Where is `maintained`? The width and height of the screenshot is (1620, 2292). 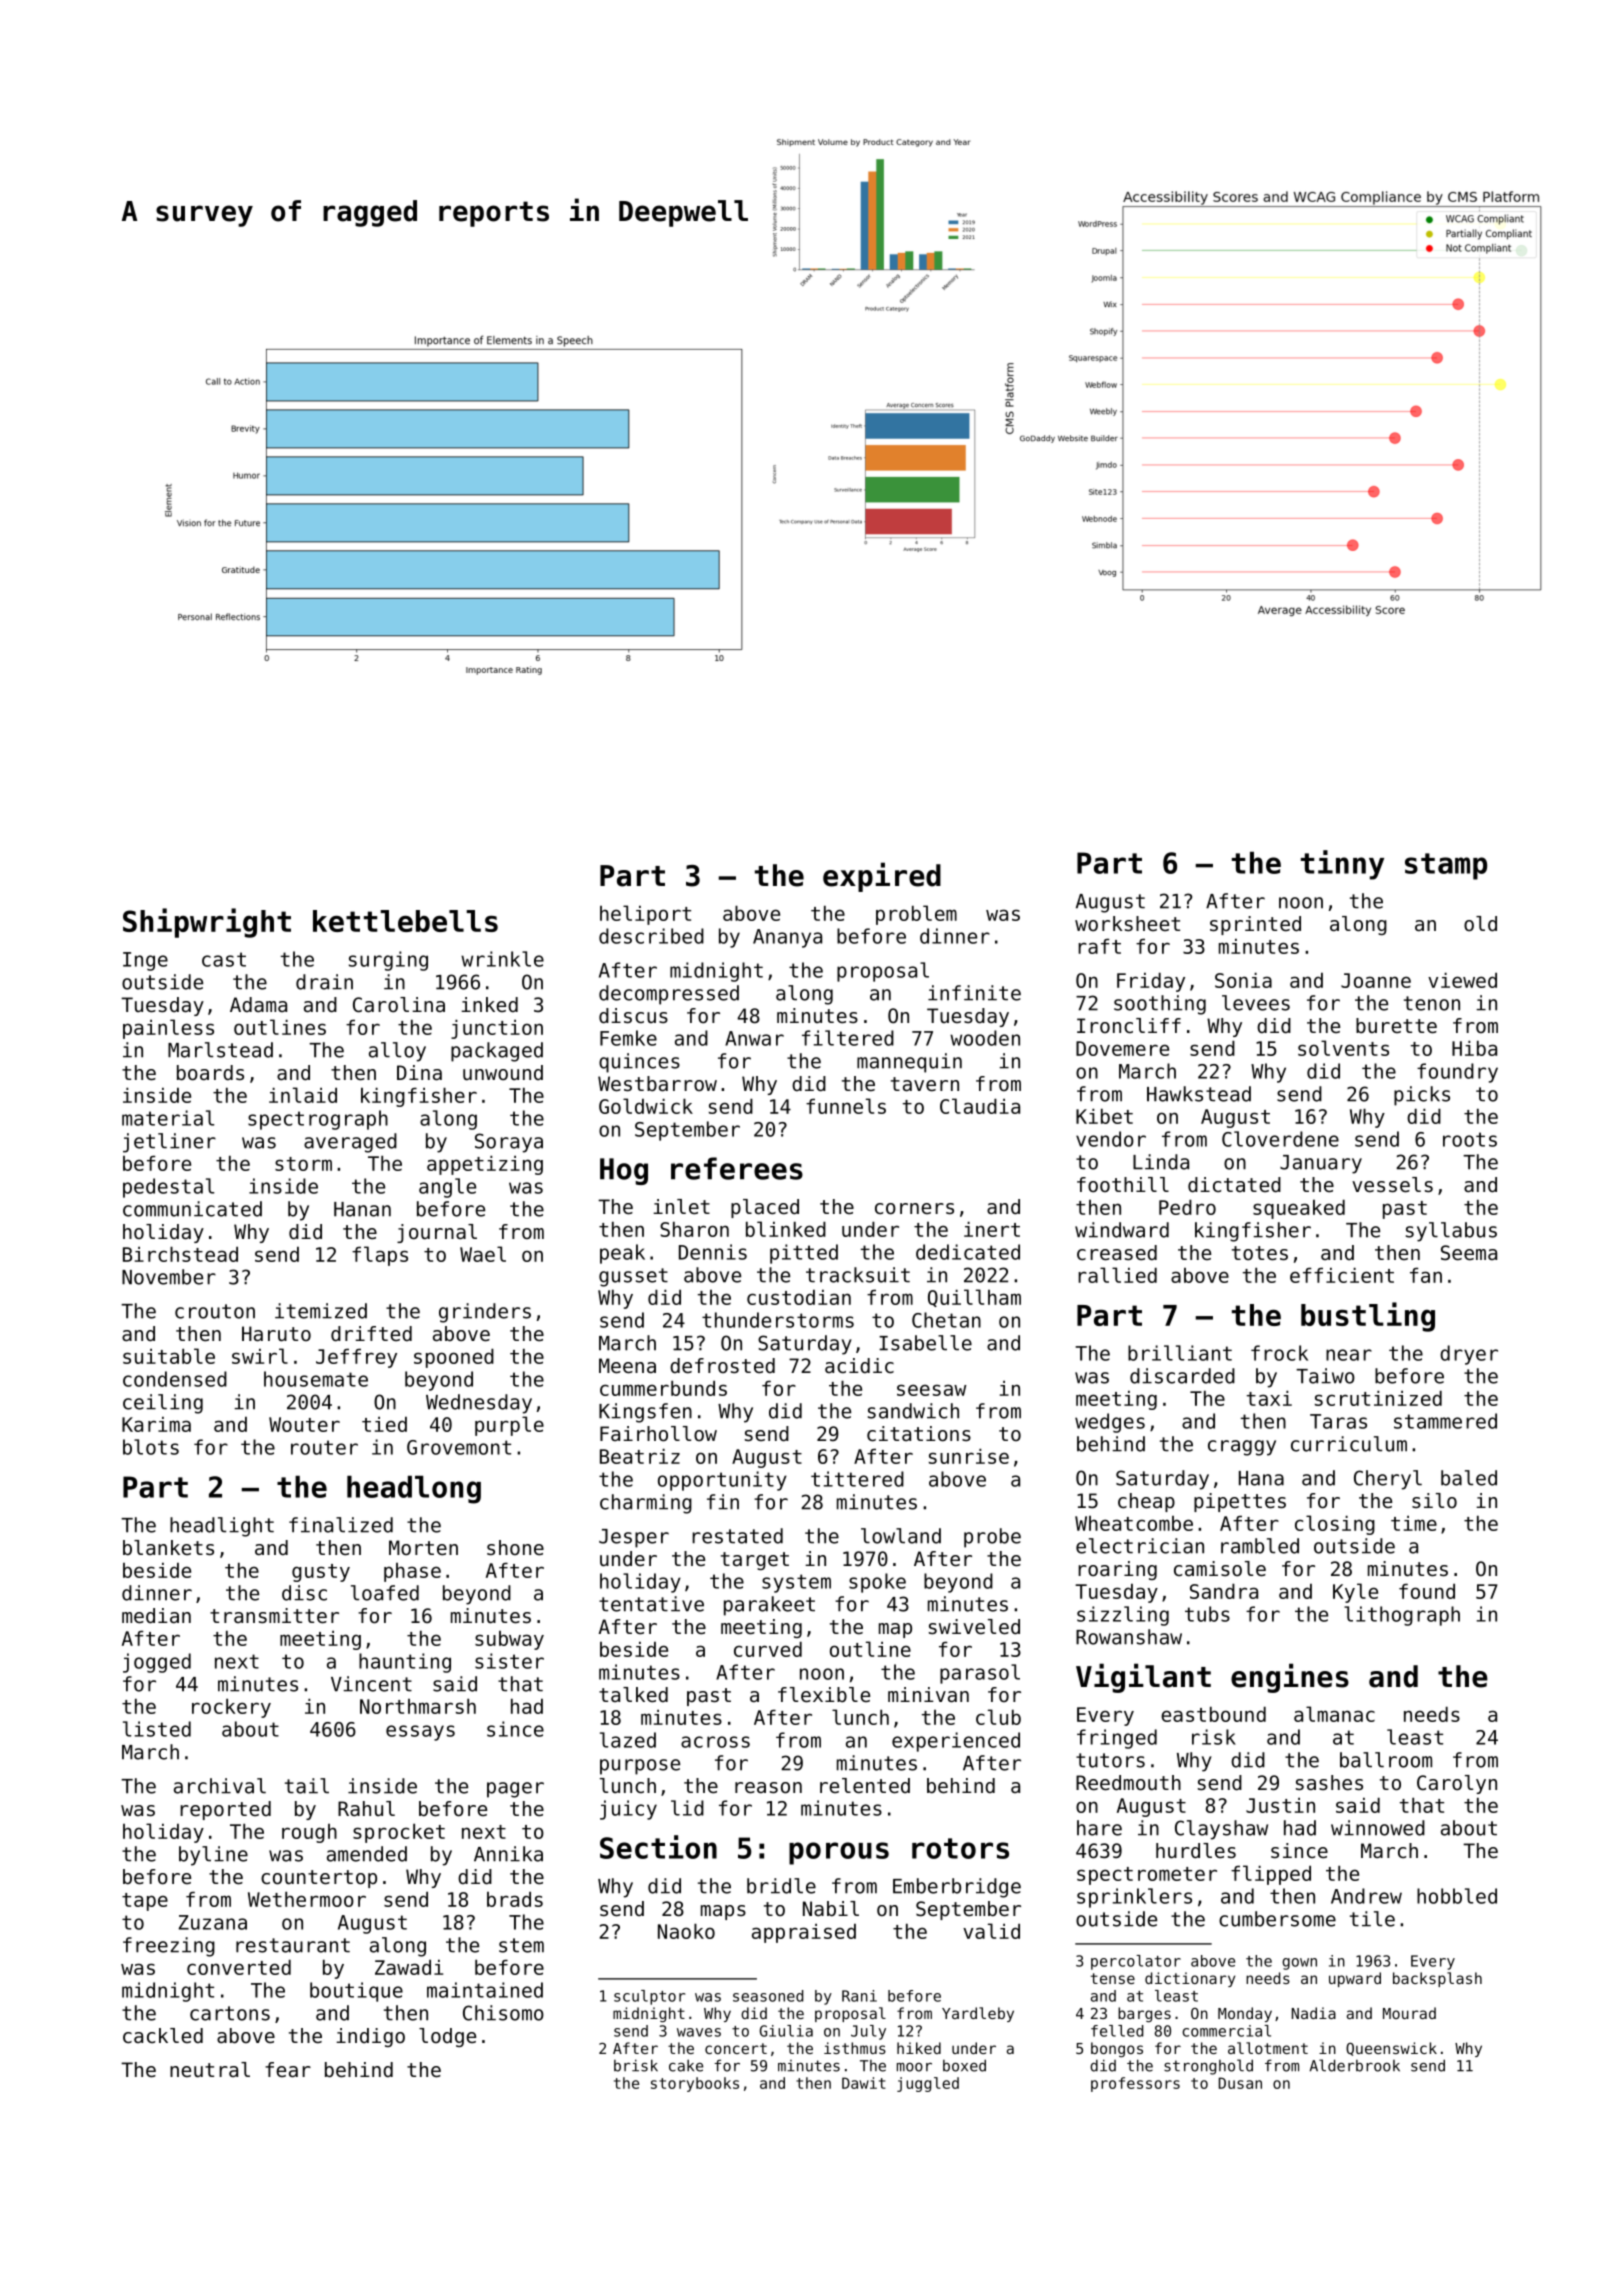 maintained is located at coordinates (485, 1990).
